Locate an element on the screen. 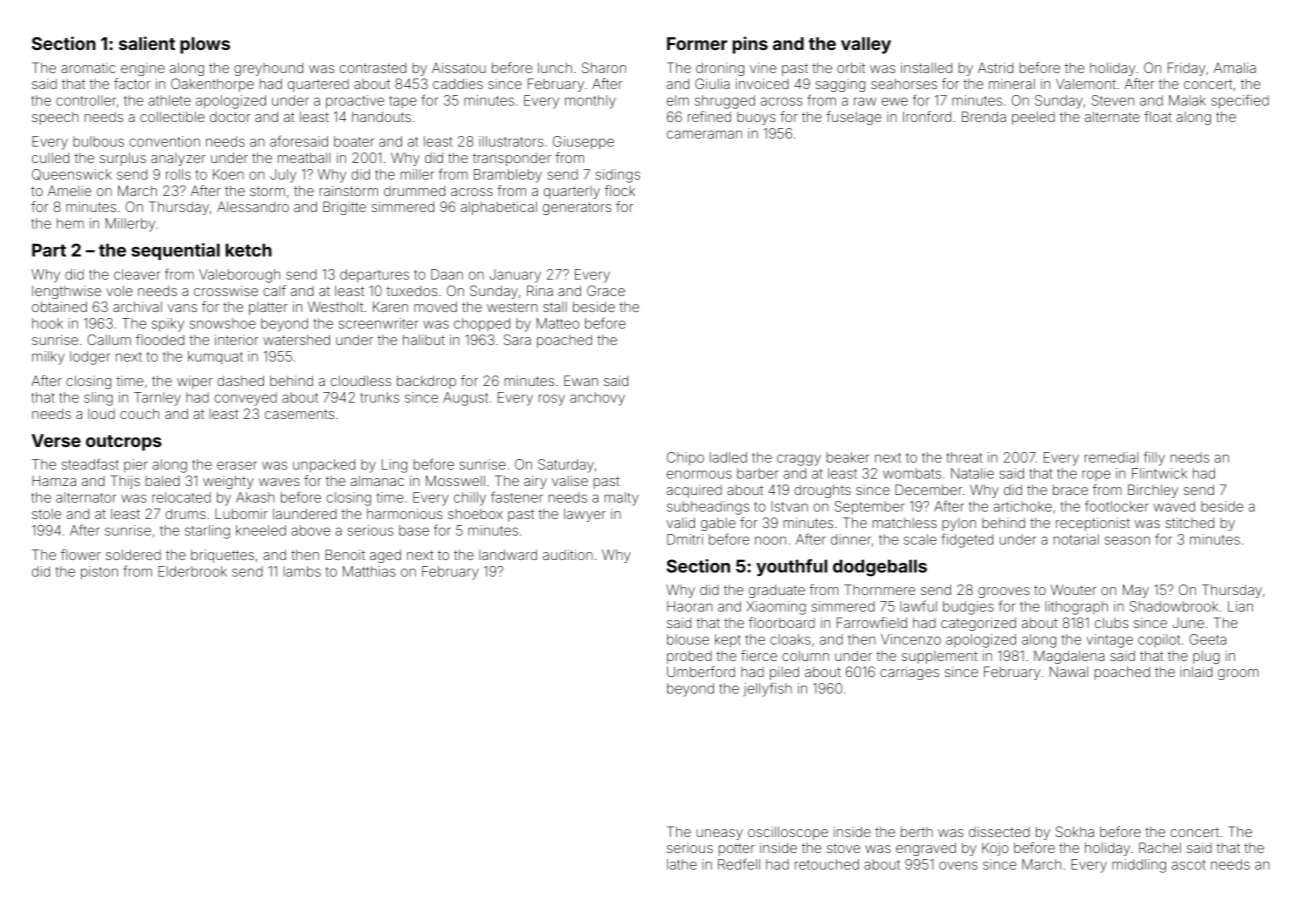  Grace is located at coordinates (606, 290).
